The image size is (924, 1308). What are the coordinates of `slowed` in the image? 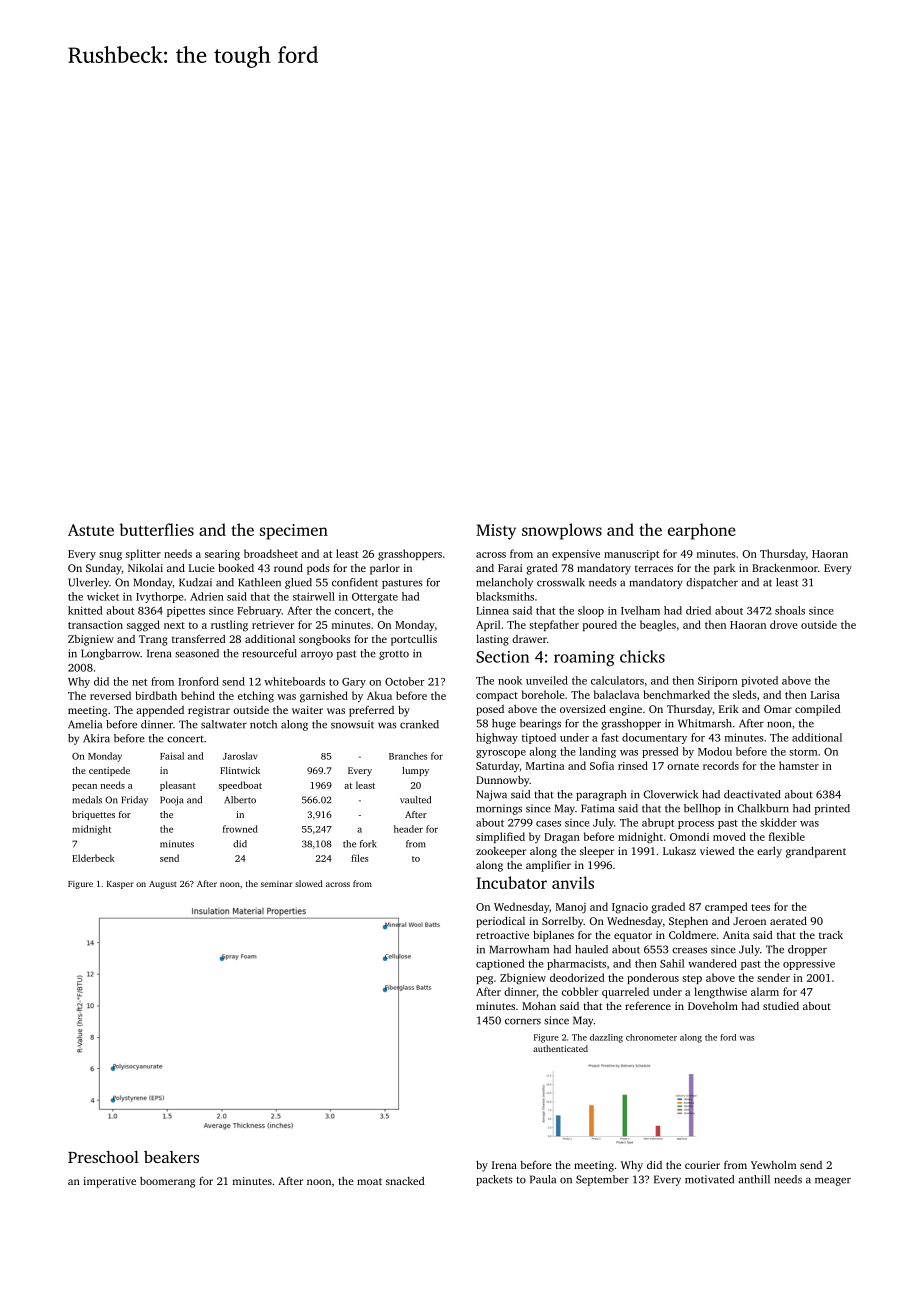 It's located at (309, 883).
